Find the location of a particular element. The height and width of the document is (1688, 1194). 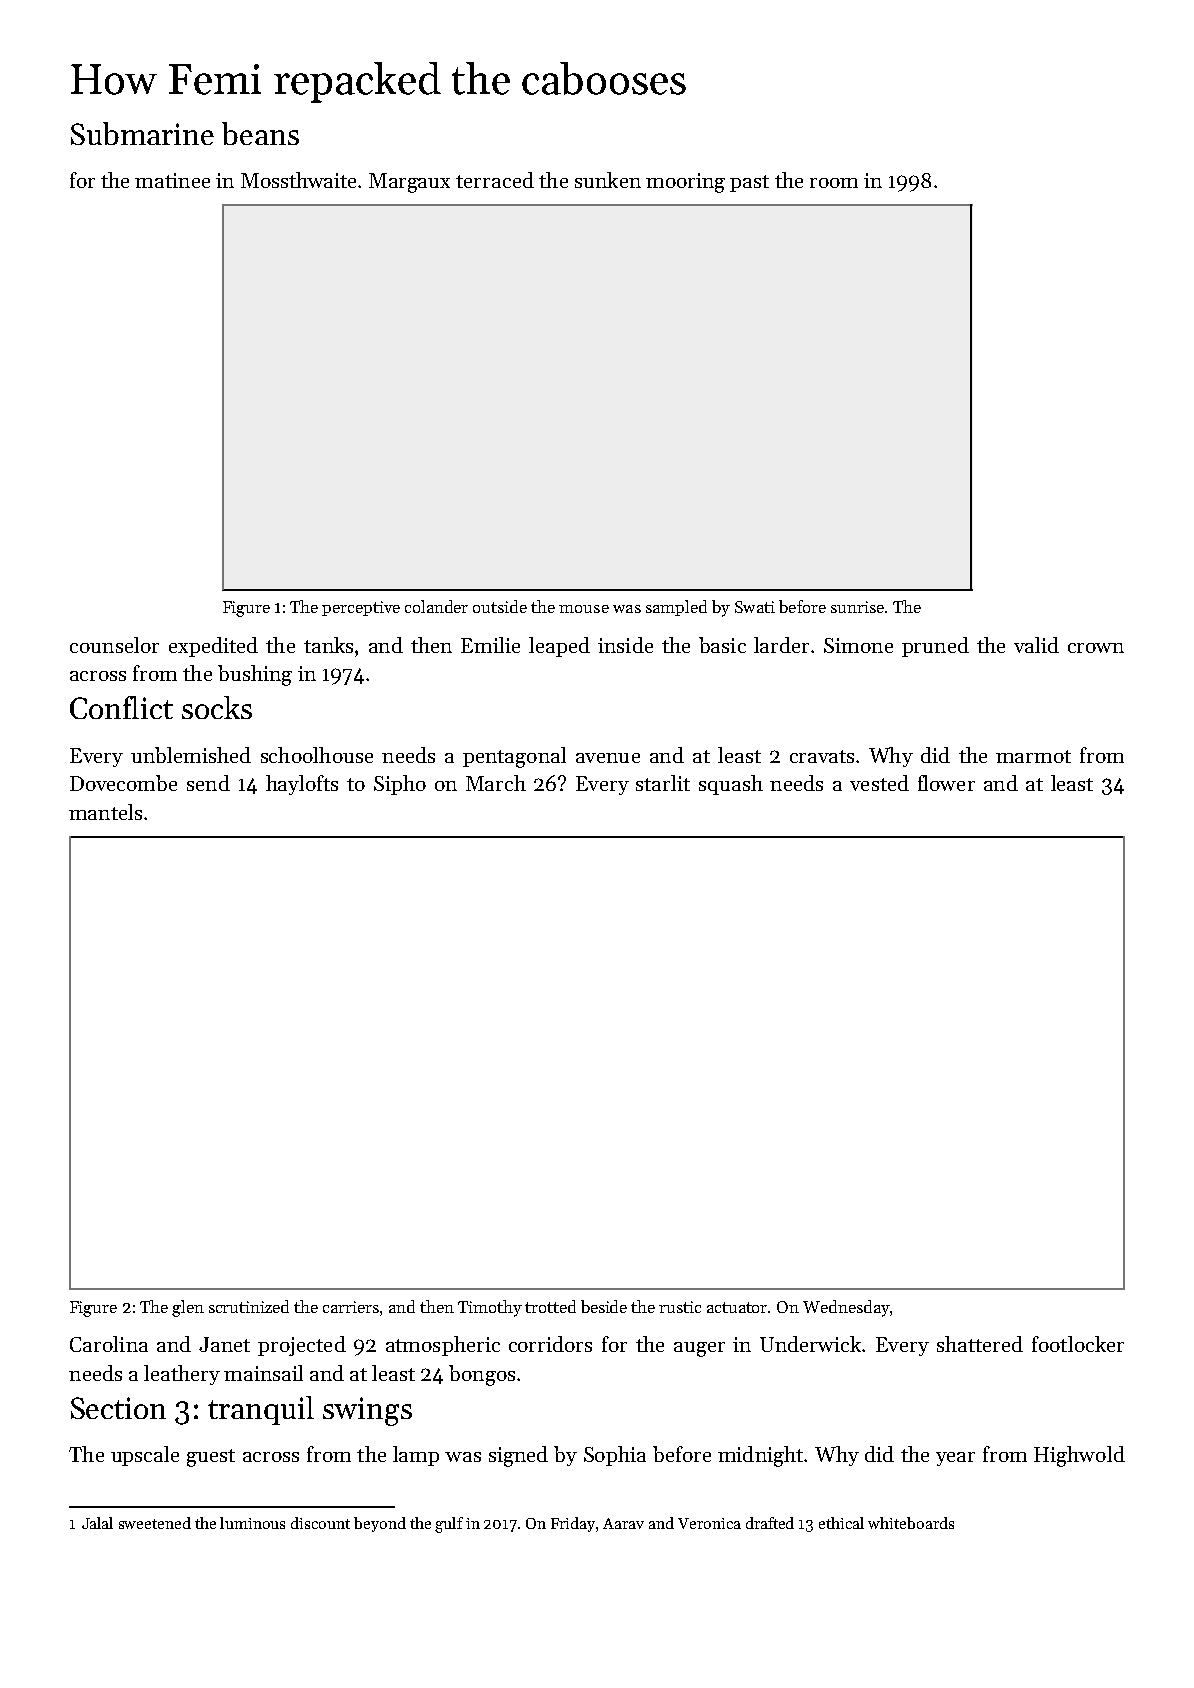

Highwold is located at coordinates (1079, 1456).
